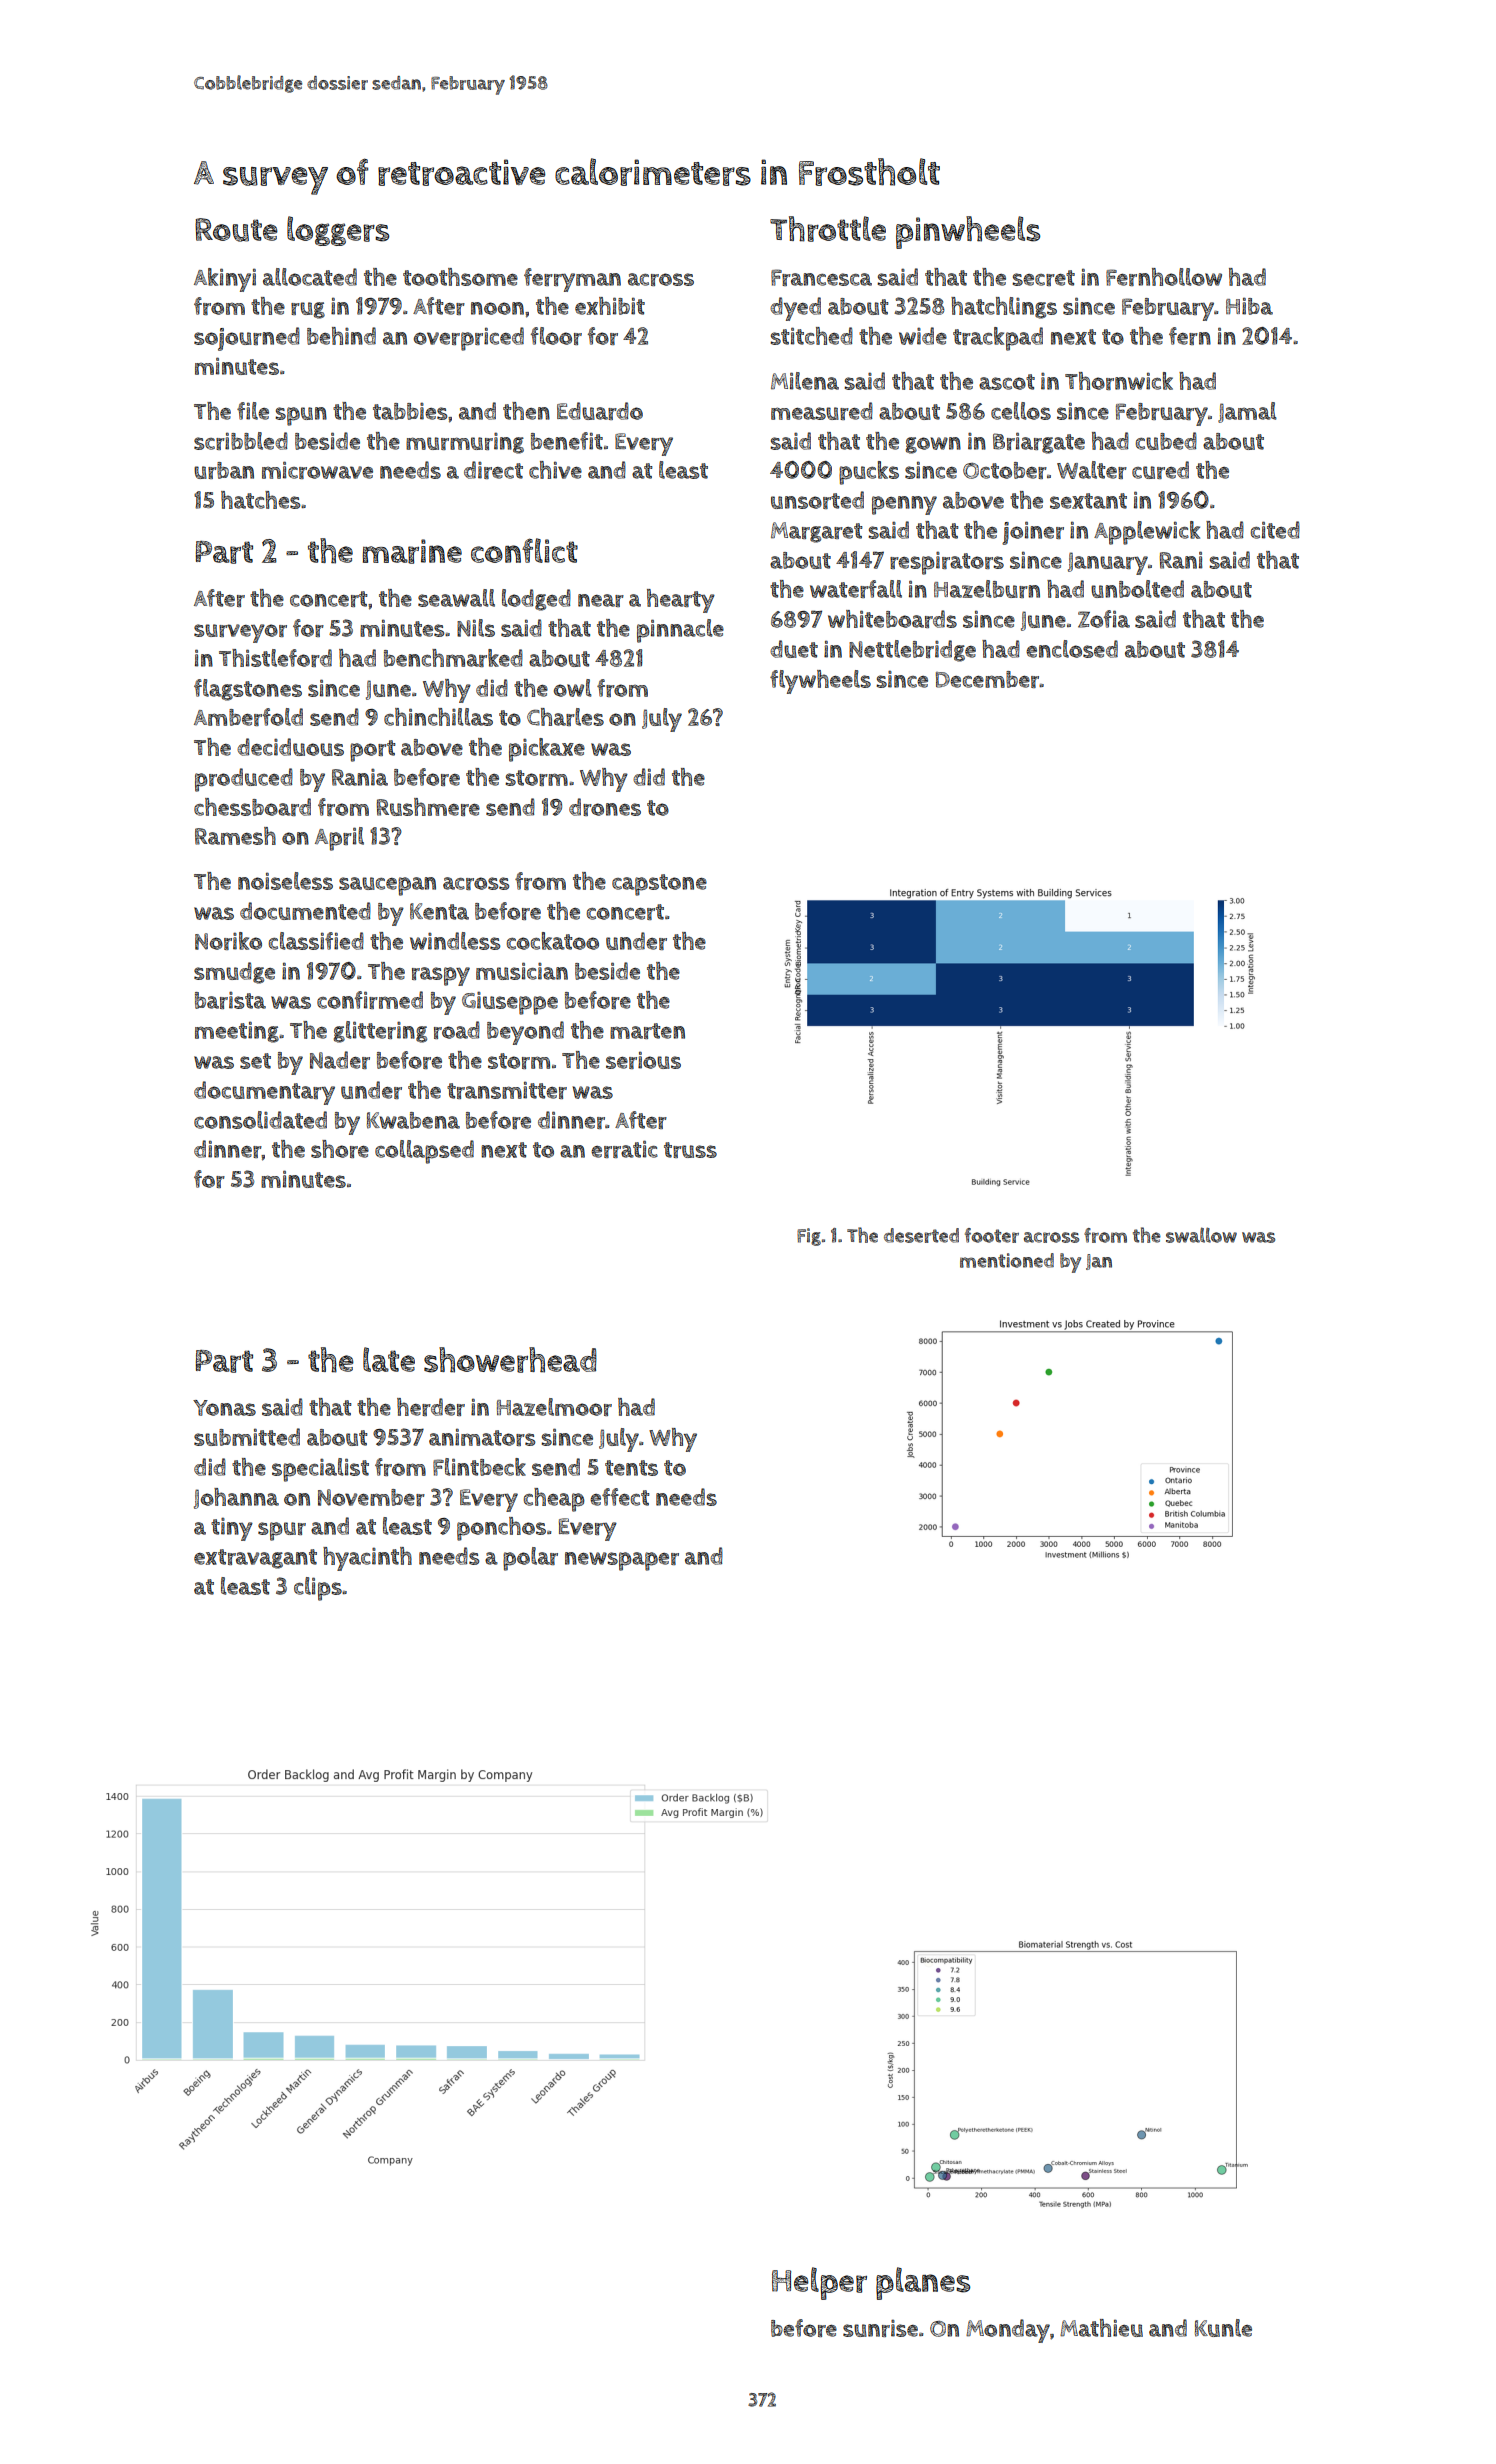  Describe the element at coordinates (880, 2328) in the document. I see `sunrise` at that location.
